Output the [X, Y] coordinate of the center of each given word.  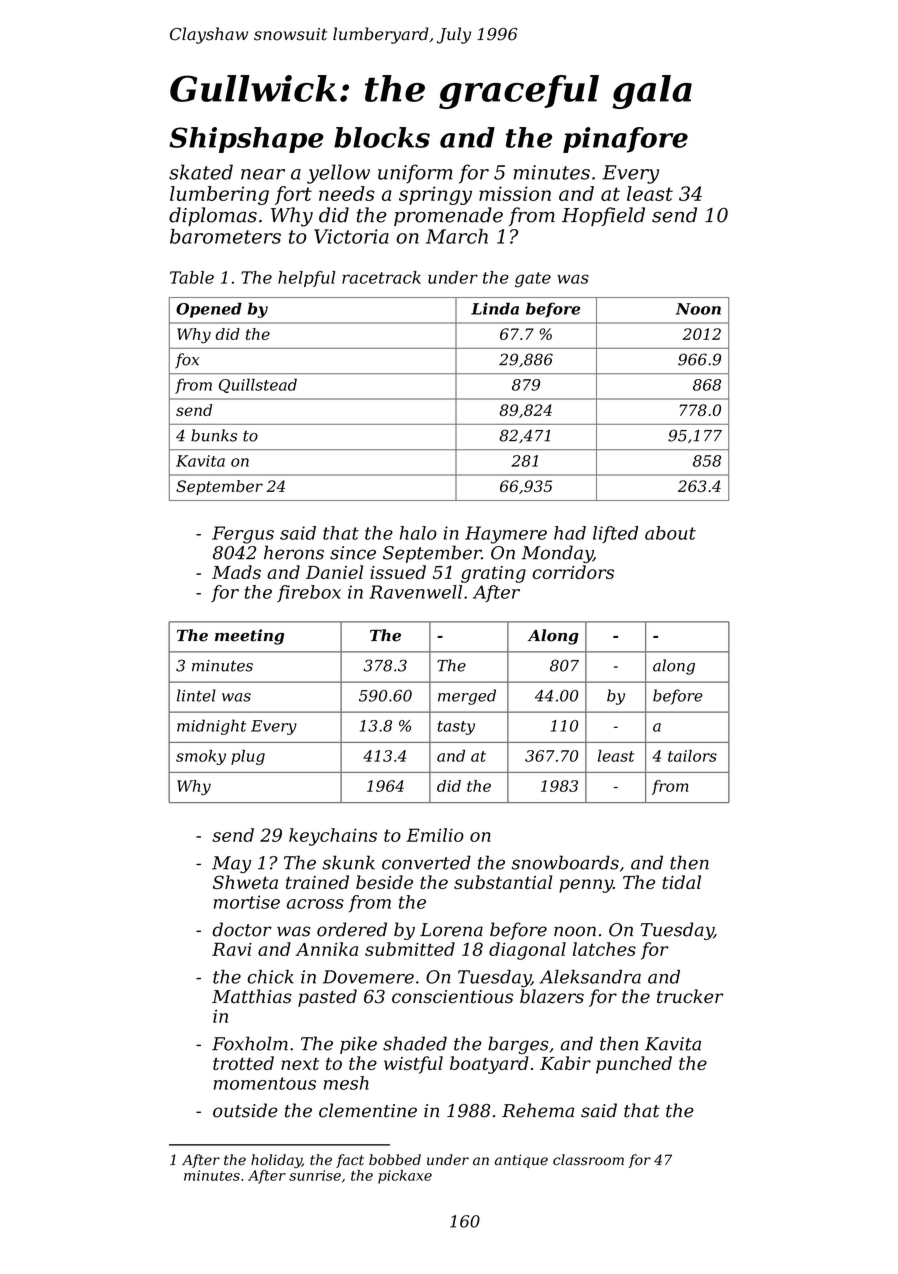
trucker [690, 996]
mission [515, 193]
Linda [495, 308]
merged [467, 697]
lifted [615, 534]
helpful [306, 279]
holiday [276, 1161]
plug [248, 757]
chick [271, 977]
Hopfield [603, 216]
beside [384, 882]
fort [293, 195]
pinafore [625, 140]
